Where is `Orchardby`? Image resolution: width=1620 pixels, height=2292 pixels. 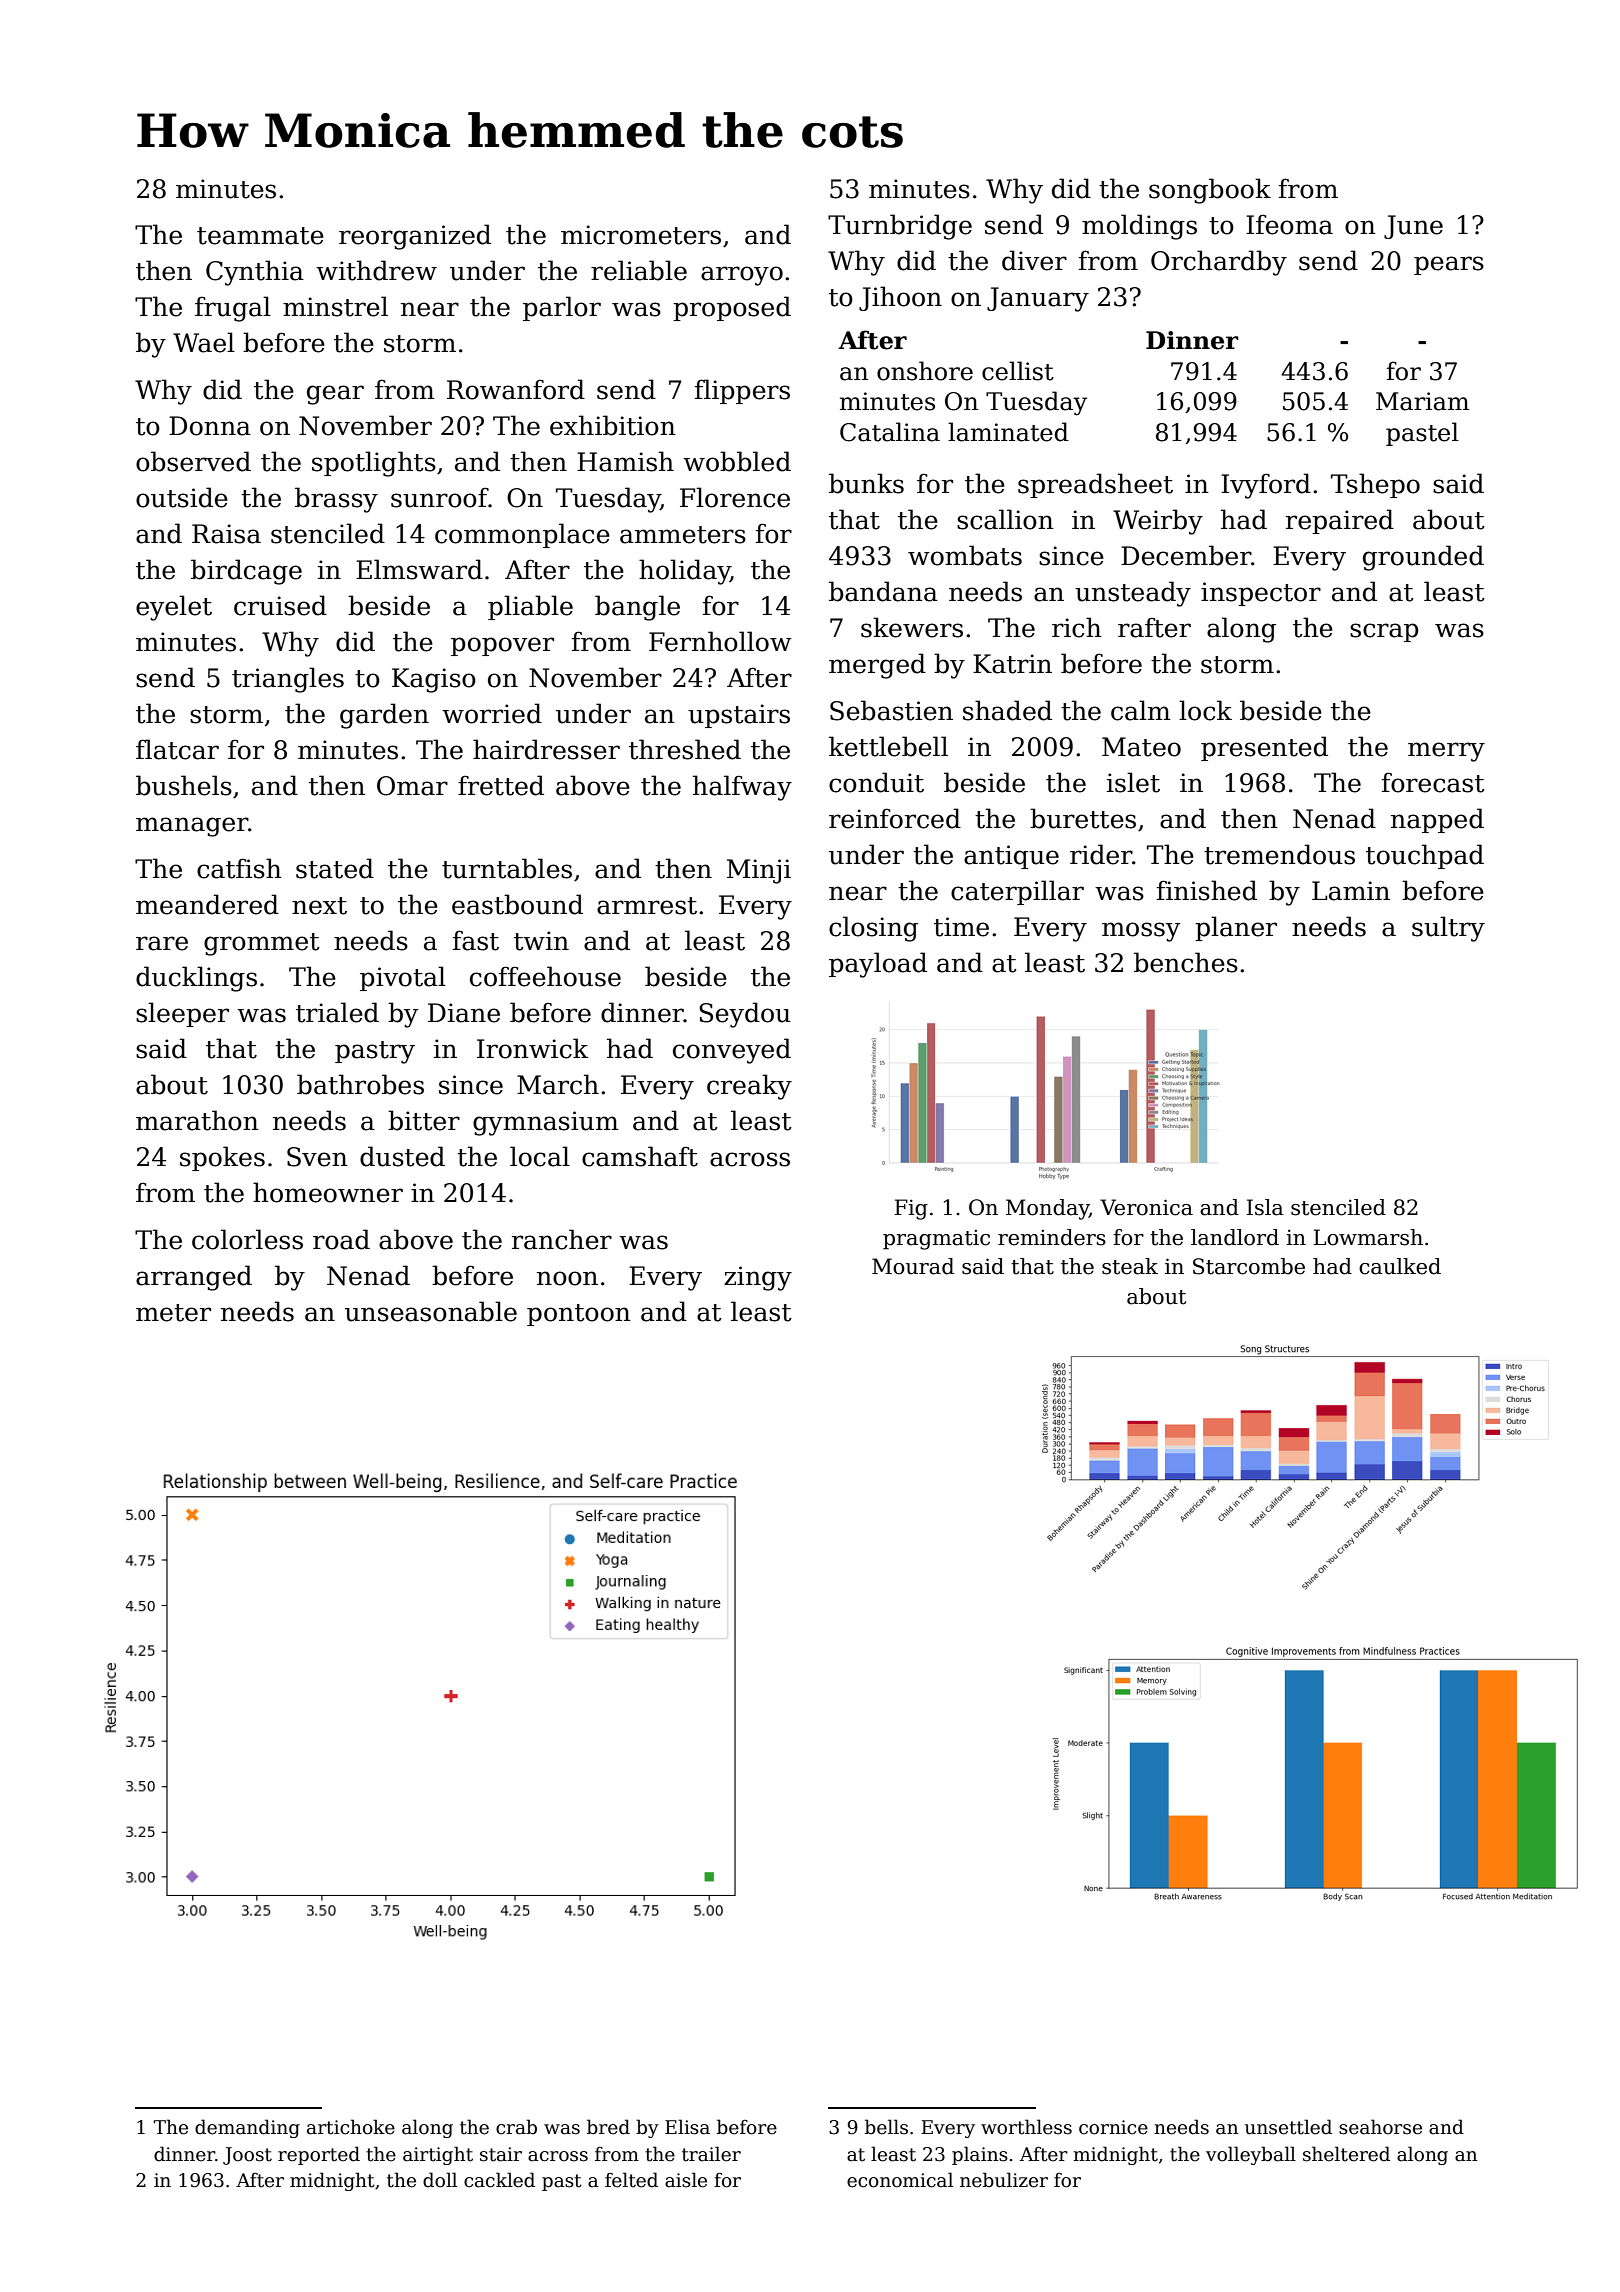 Orchardby is located at coordinates (1219, 263).
